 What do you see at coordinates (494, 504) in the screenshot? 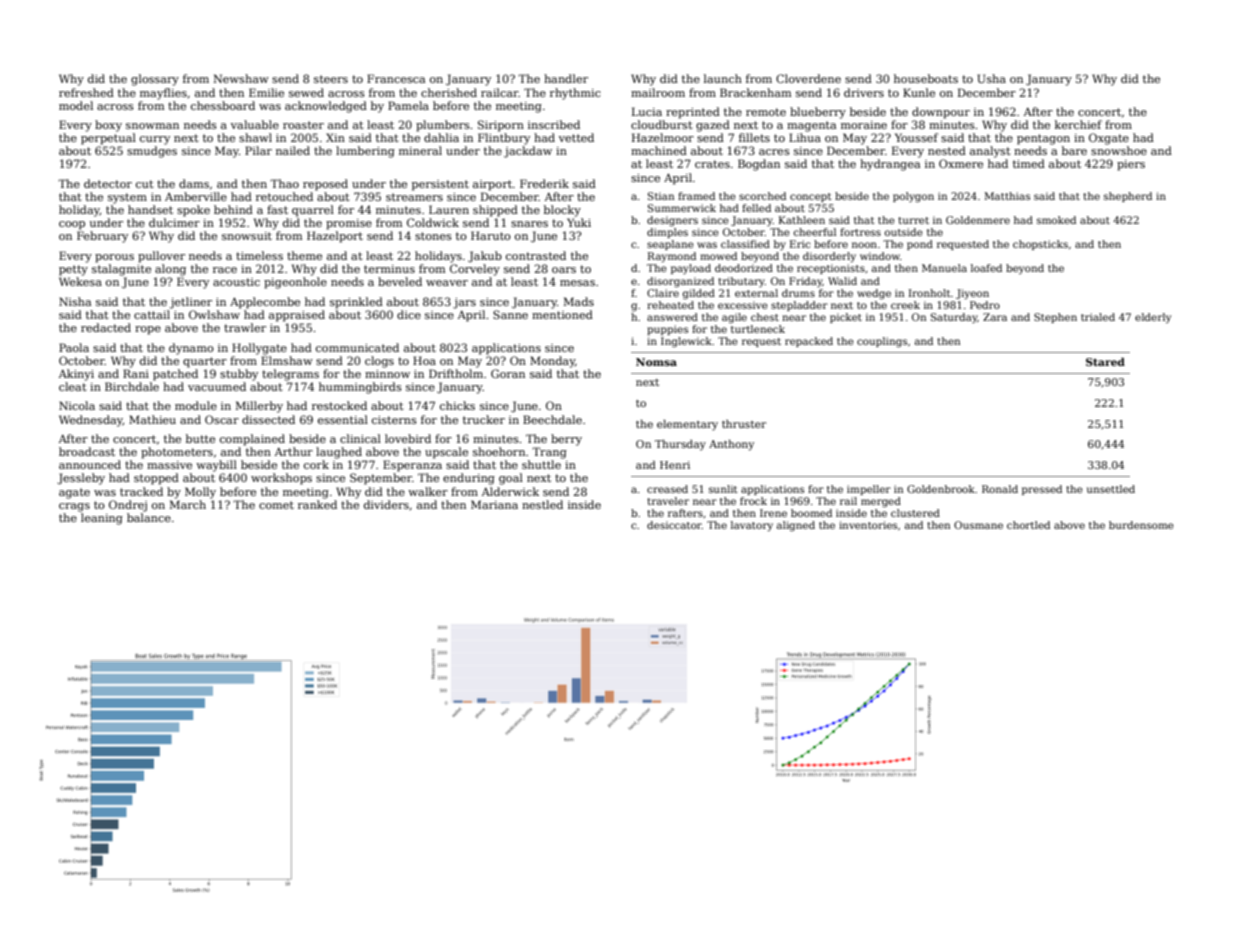
I see `Mariana` at bounding box center [494, 504].
